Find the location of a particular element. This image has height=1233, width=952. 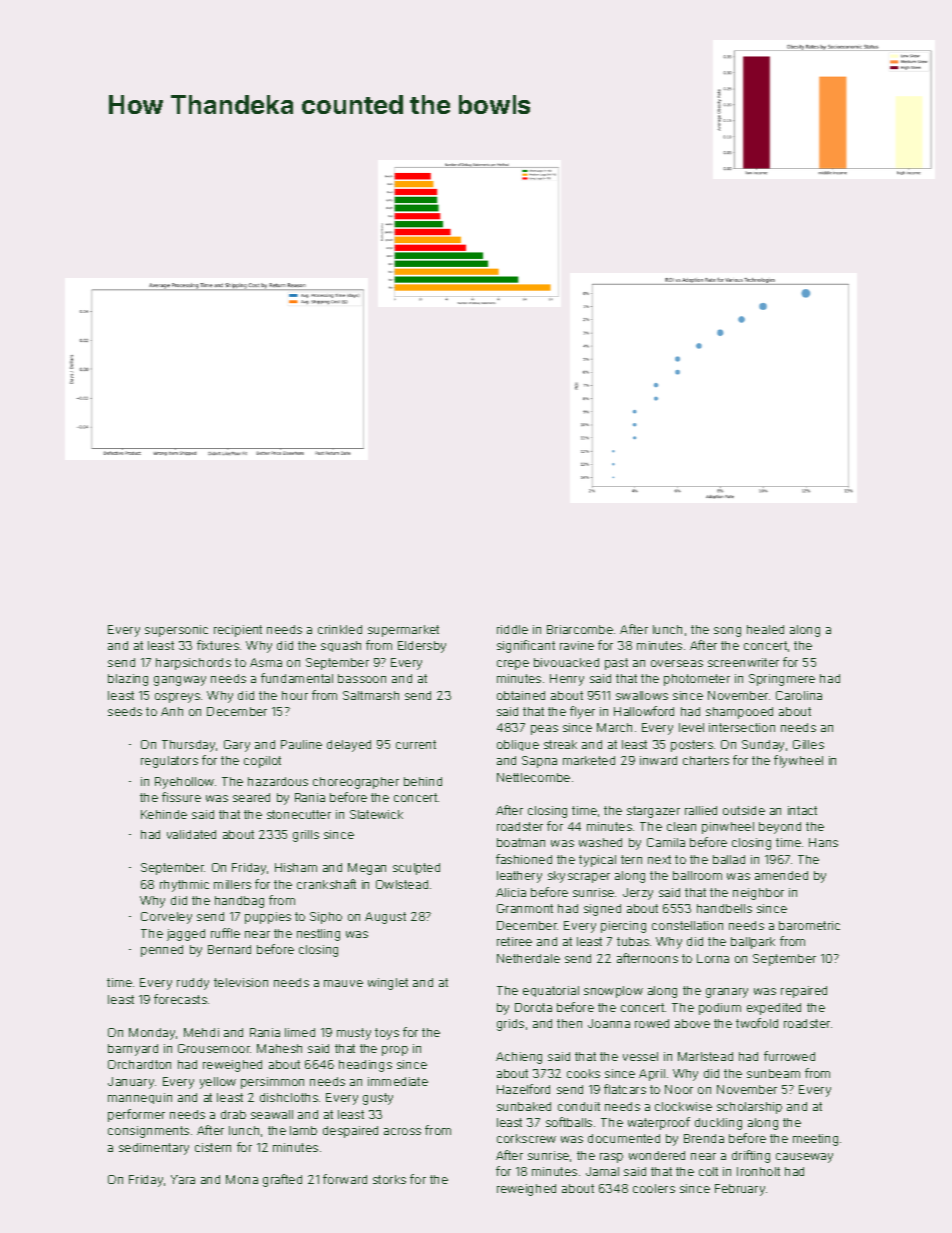

Mona is located at coordinates (242, 1179).
